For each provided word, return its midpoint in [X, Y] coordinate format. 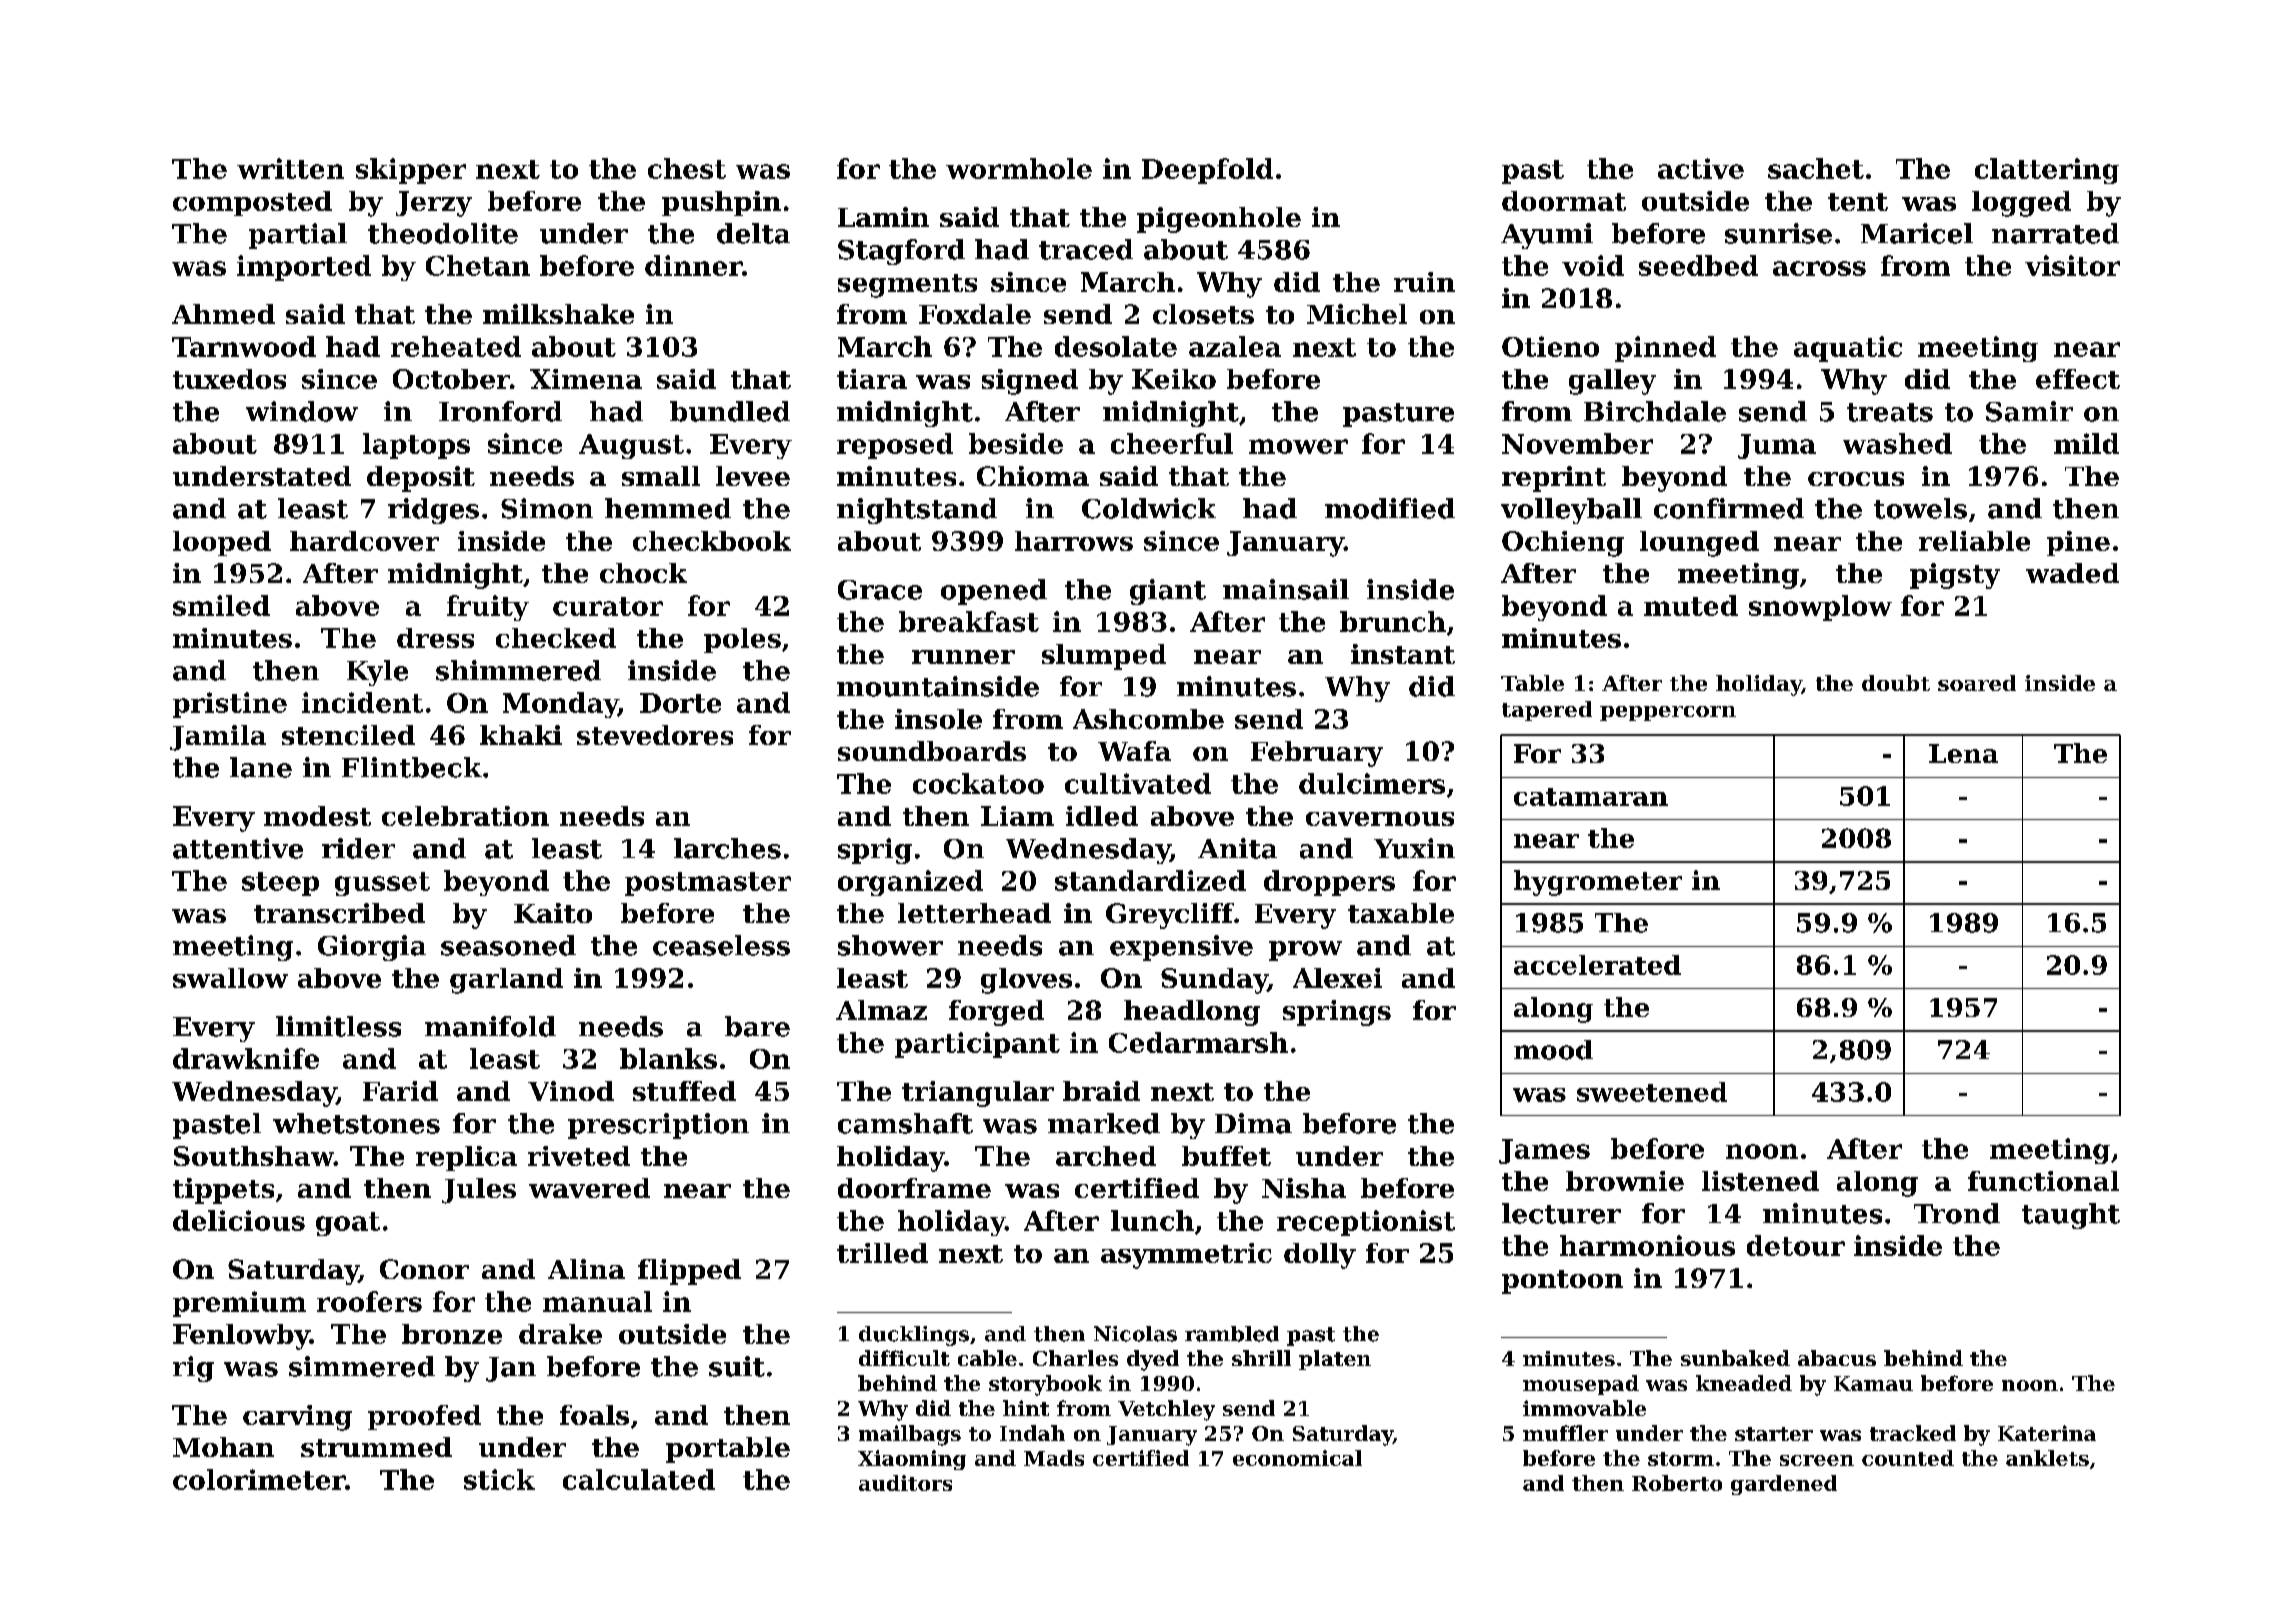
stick [499, 1479]
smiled [221, 605]
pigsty [1955, 576]
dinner [693, 265]
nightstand [917, 511]
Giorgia [372, 948]
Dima [1253, 1123]
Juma [1777, 446]
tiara [872, 379]
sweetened [1652, 1092]
